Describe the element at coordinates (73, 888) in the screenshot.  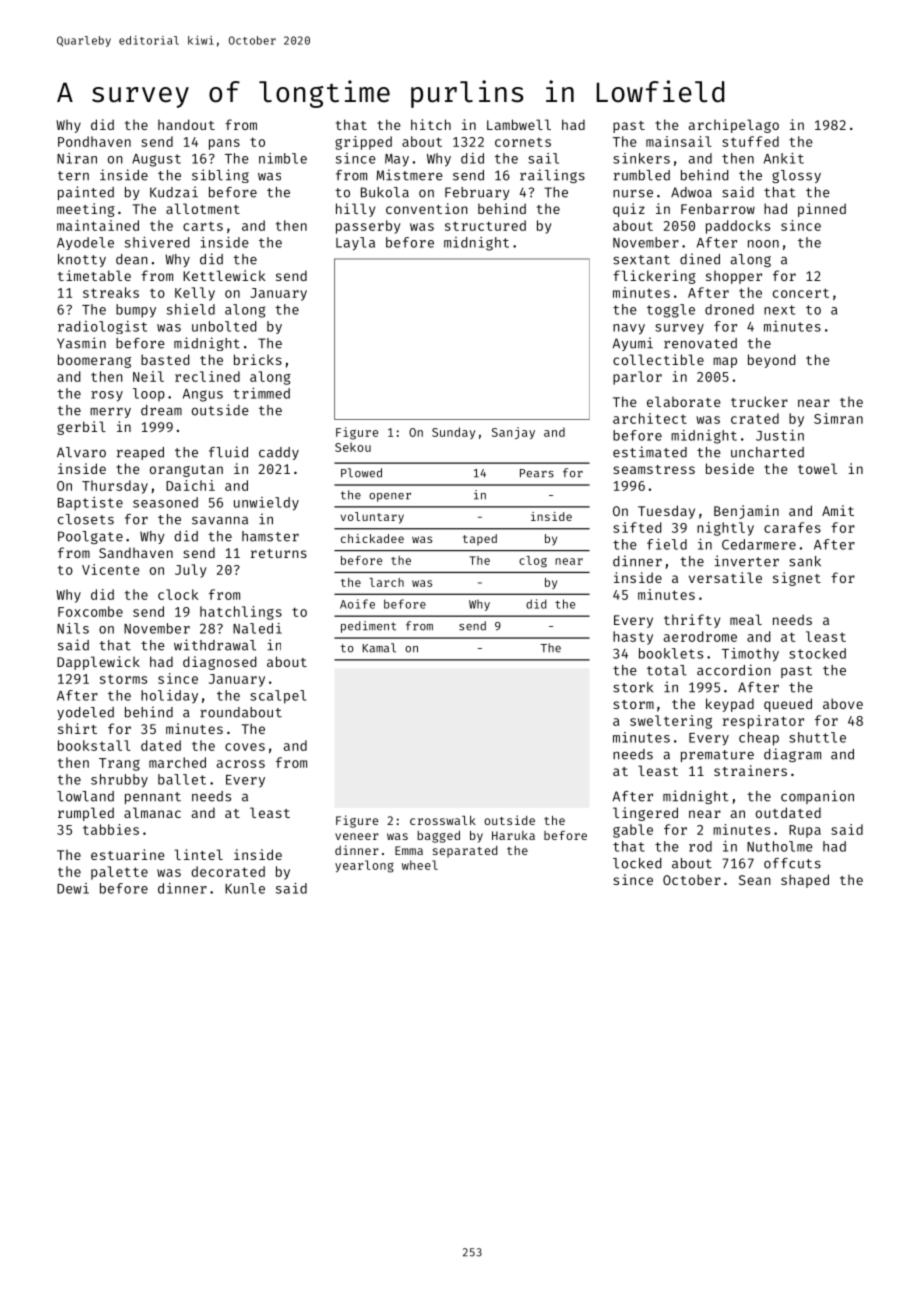
I see `Dewi` at that location.
